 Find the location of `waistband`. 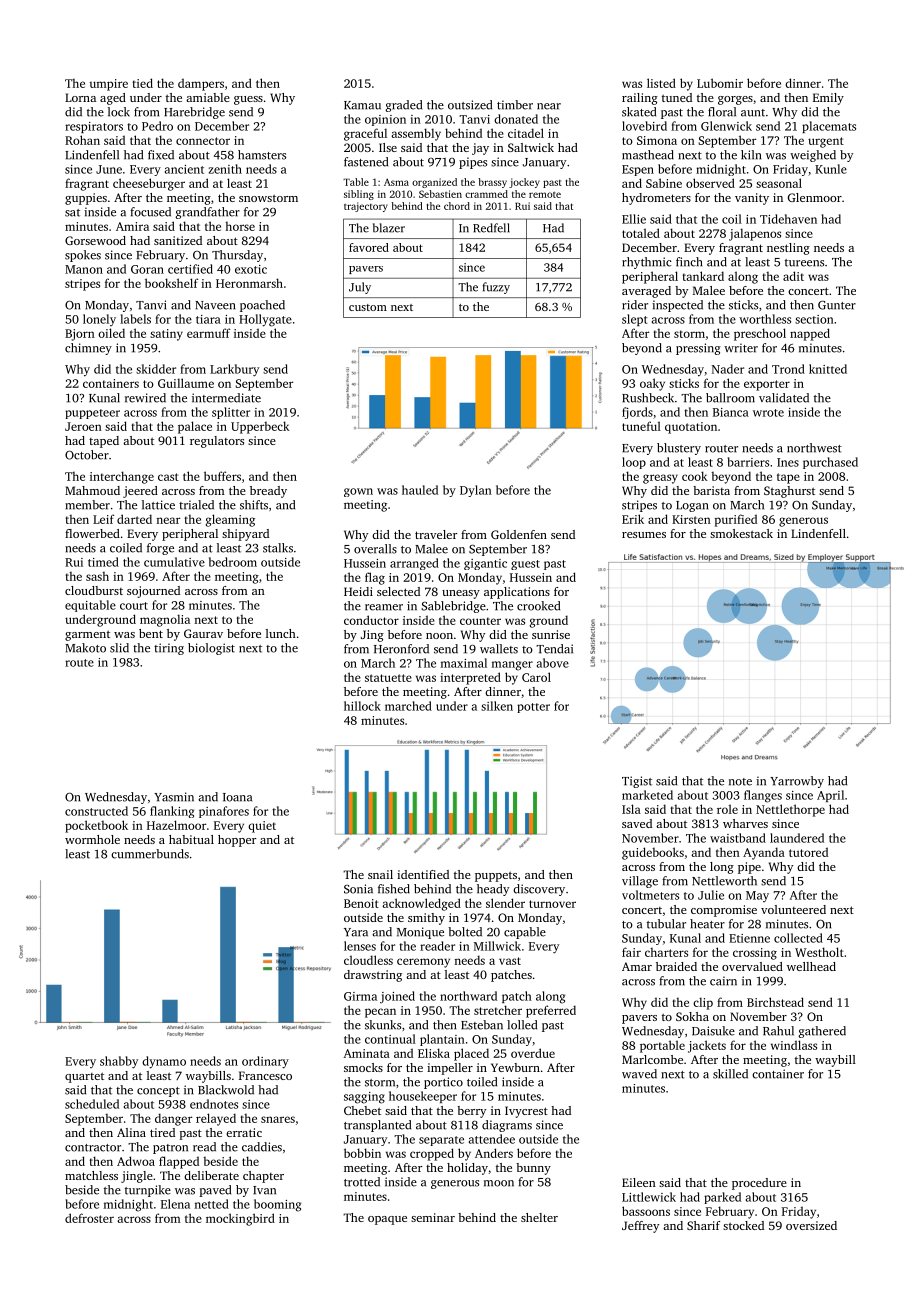

waistband is located at coordinates (738, 838).
